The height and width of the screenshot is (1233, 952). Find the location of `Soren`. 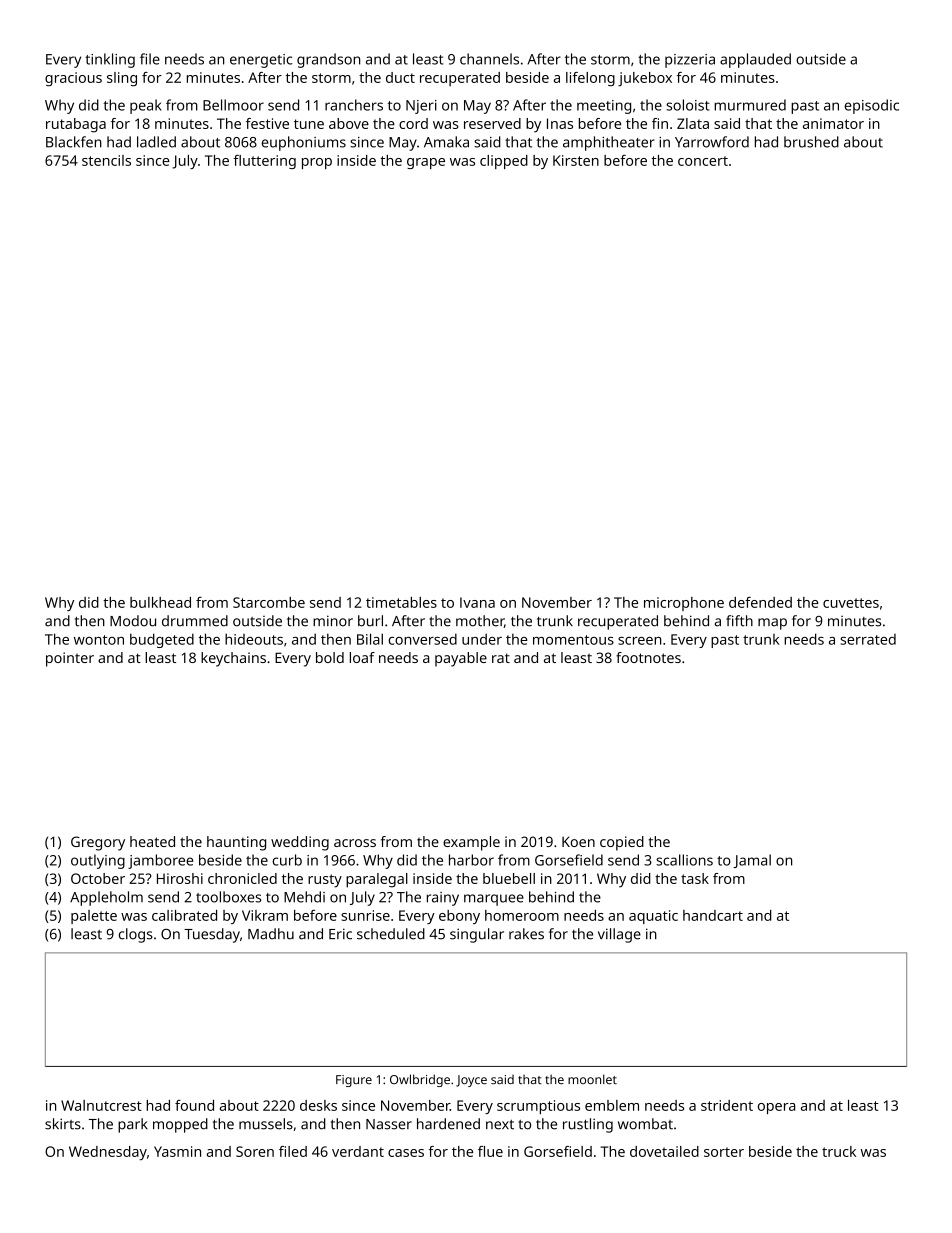

Soren is located at coordinates (255, 1151).
